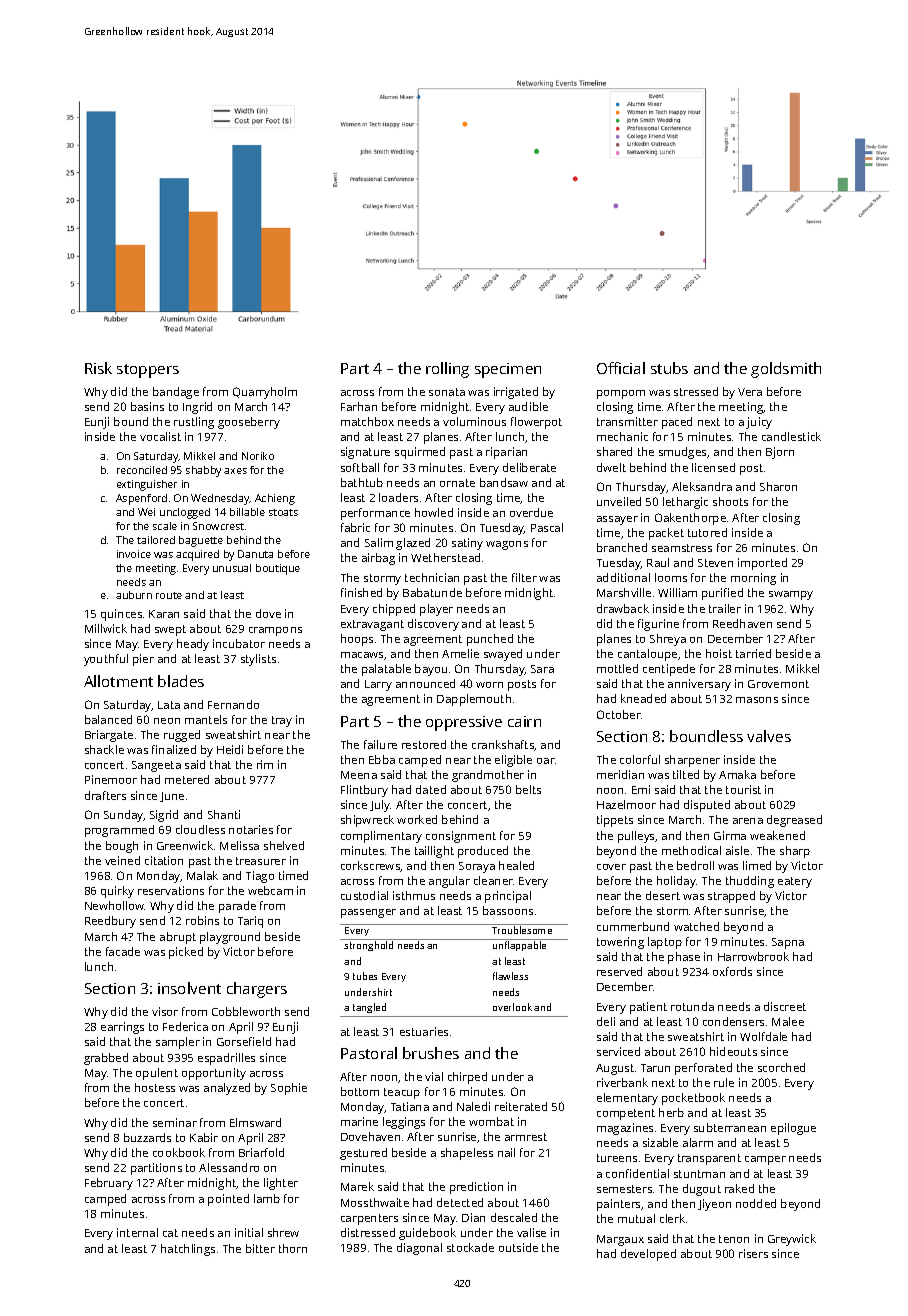 The width and height of the screenshot is (908, 1316). I want to click on grandmother, so click(488, 776).
